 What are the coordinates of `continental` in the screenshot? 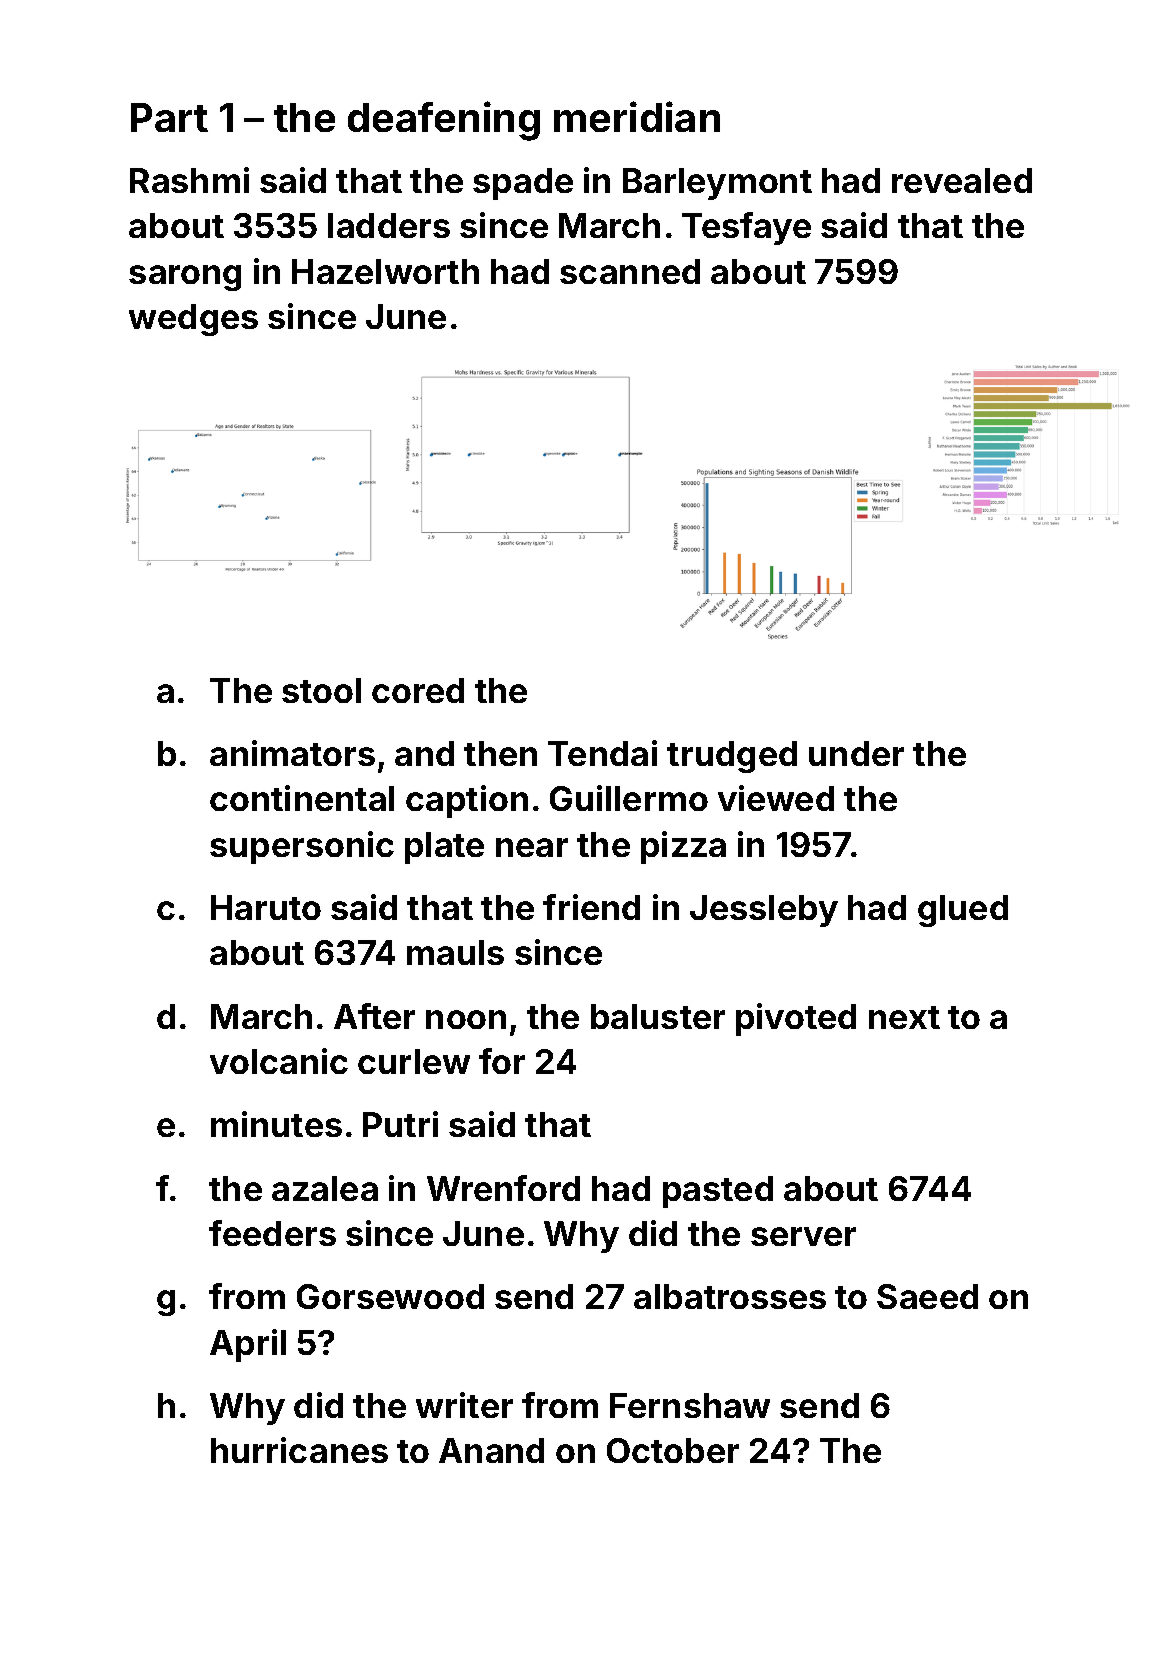 It's located at (302, 798).
